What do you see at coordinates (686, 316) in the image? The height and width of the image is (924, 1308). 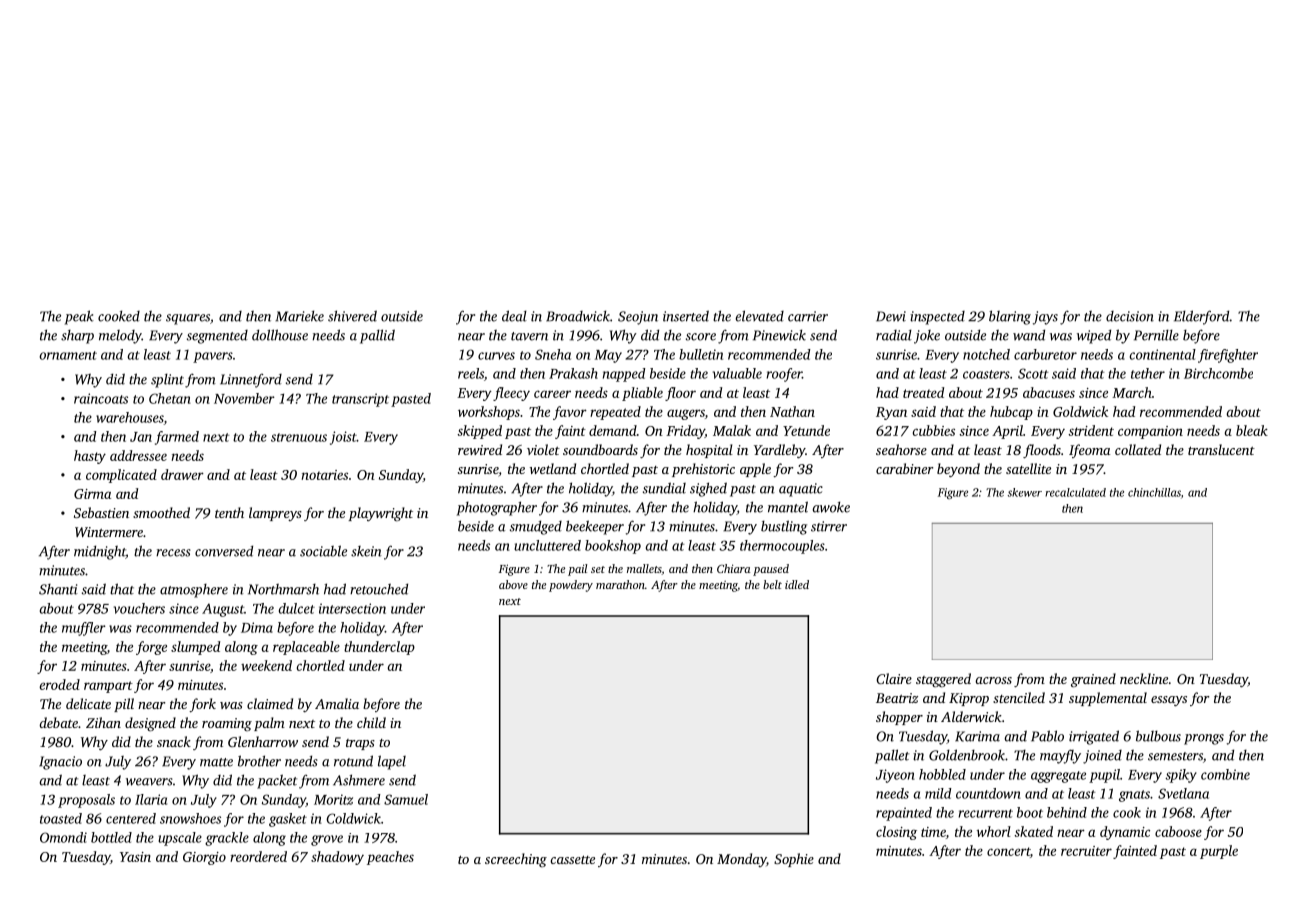 I see `inserted` at bounding box center [686, 316].
